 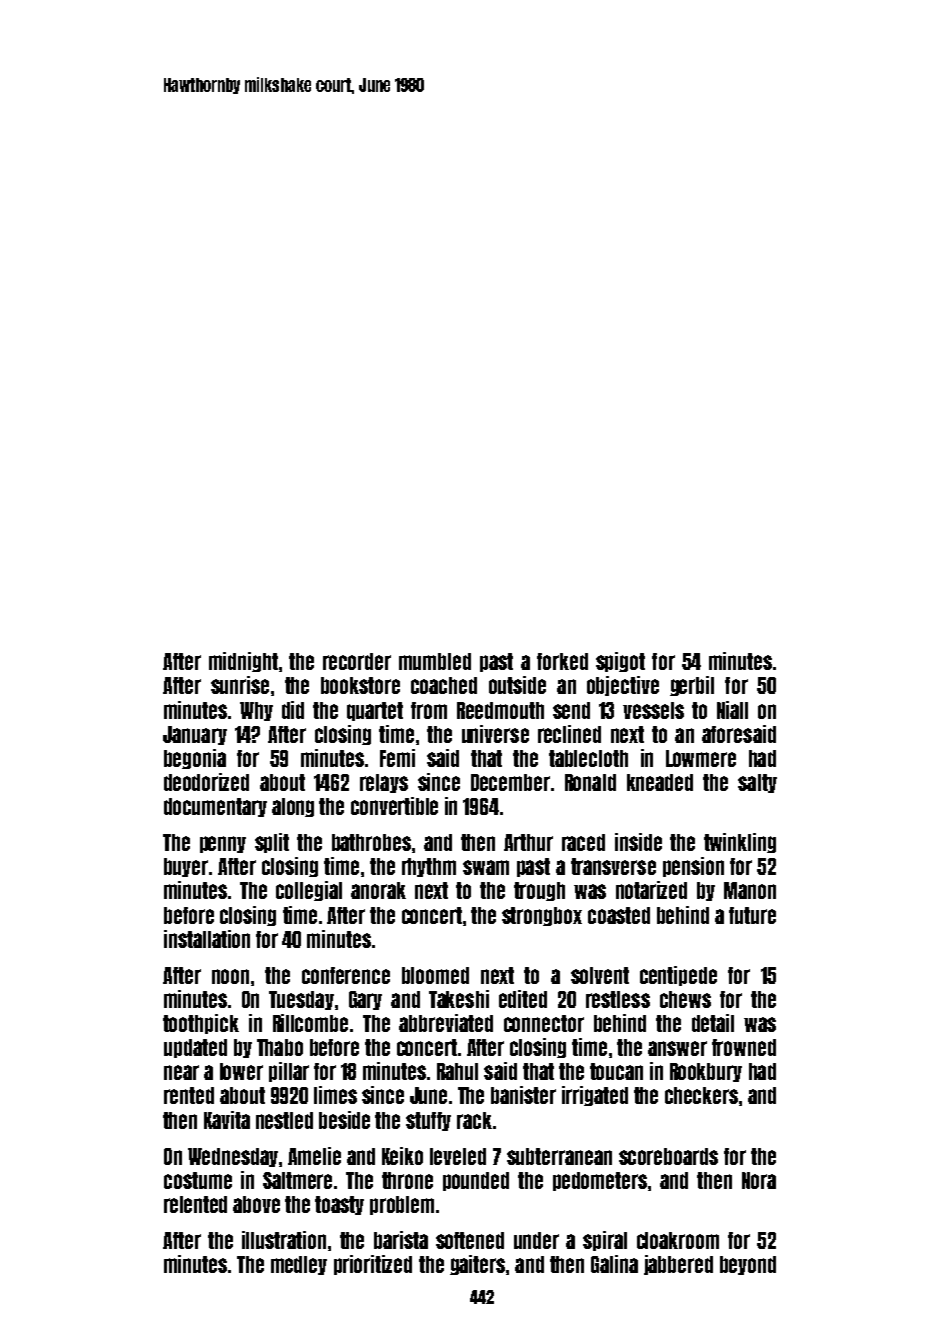 What do you see at coordinates (446, 1023) in the page?
I see `abbreviated` at bounding box center [446, 1023].
